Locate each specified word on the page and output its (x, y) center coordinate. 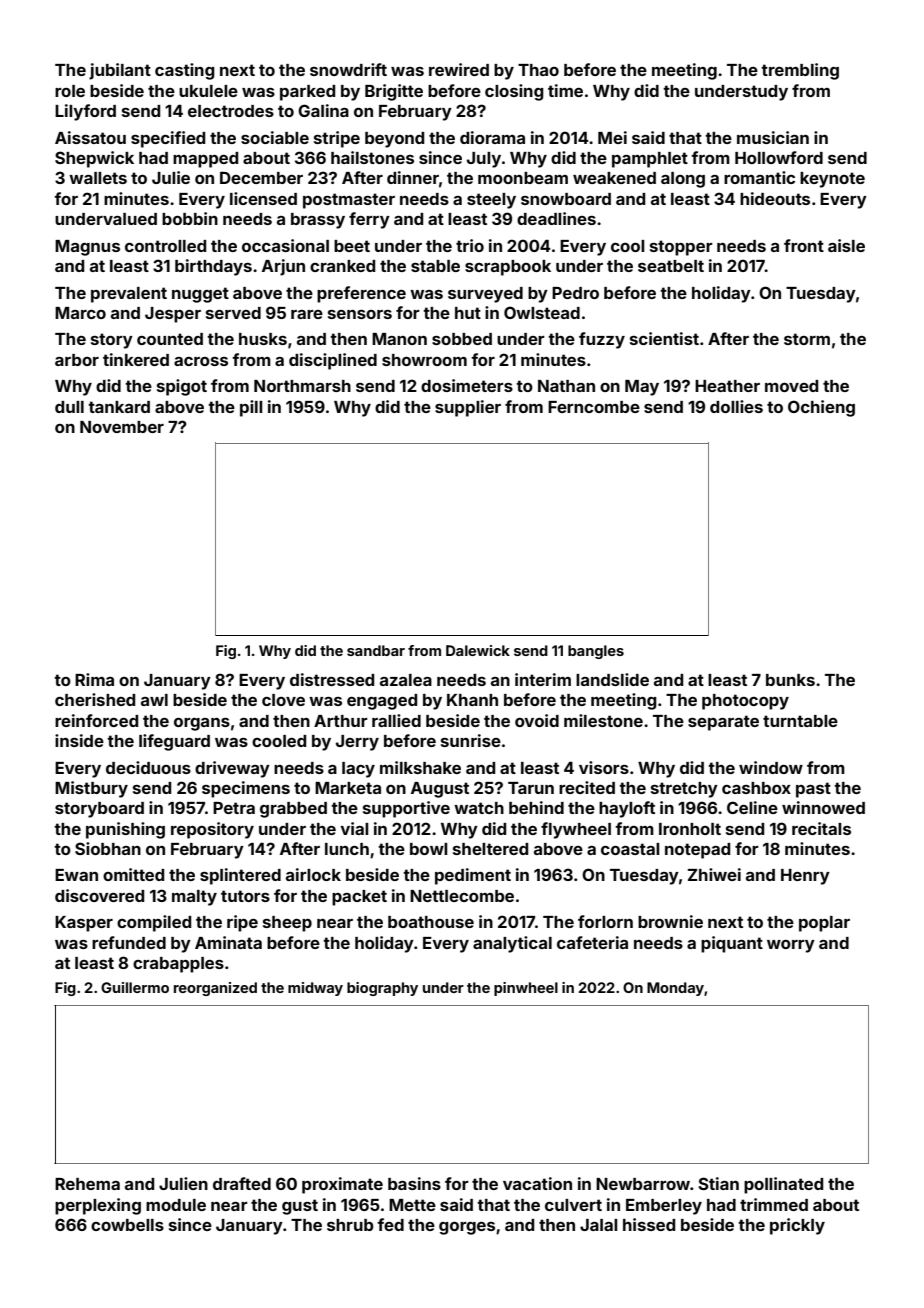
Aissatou (90, 137)
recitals (821, 828)
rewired (459, 69)
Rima (94, 679)
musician (773, 137)
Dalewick (478, 650)
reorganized (215, 989)
